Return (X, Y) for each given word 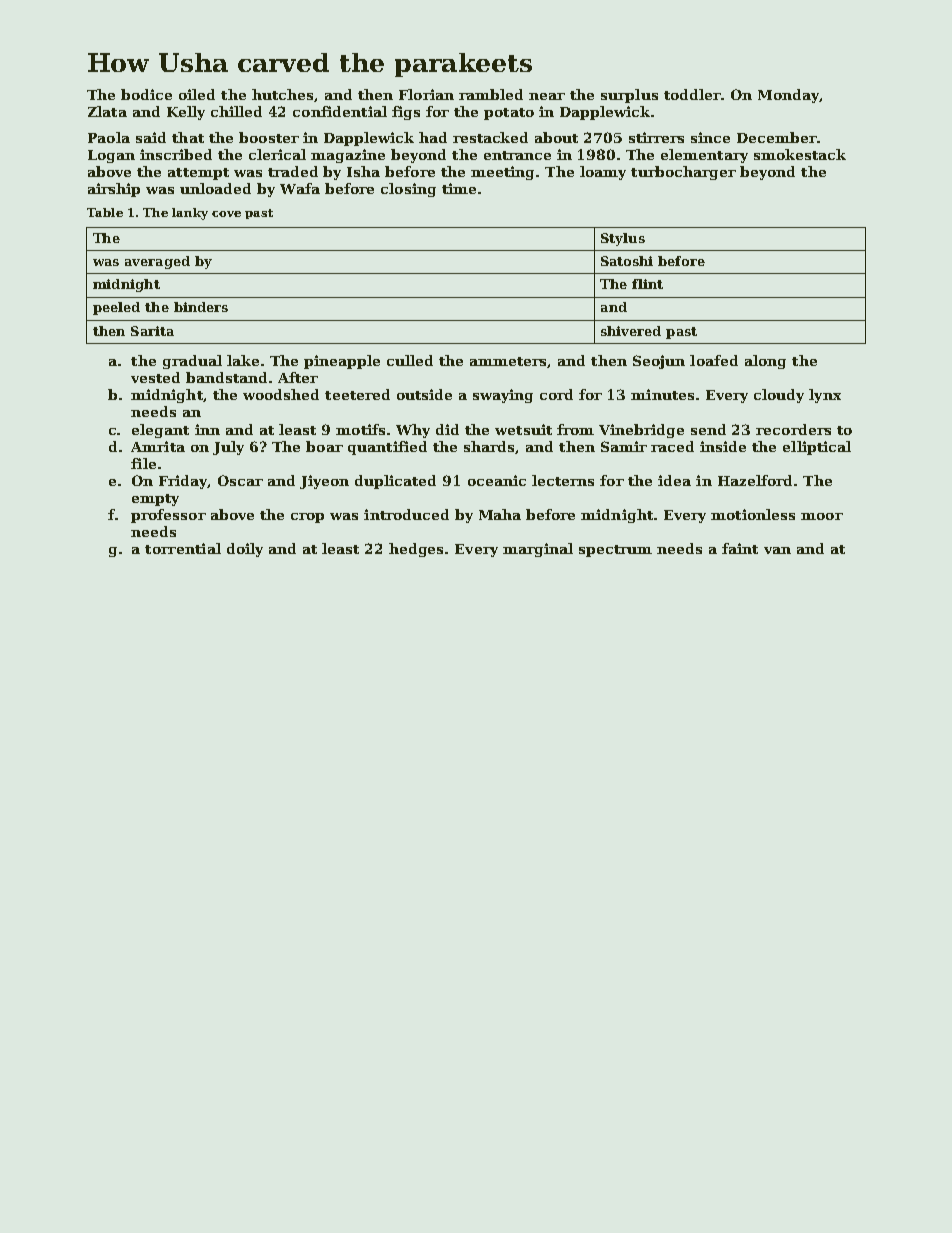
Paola (109, 137)
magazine (348, 156)
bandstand (226, 377)
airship (114, 190)
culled (410, 360)
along (765, 362)
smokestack (800, 154)
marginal (538, 550)
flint (647, 284)
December (777, 137)
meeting (502, 173)
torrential (183, 548)
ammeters (508, 361)
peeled (116, 308)
